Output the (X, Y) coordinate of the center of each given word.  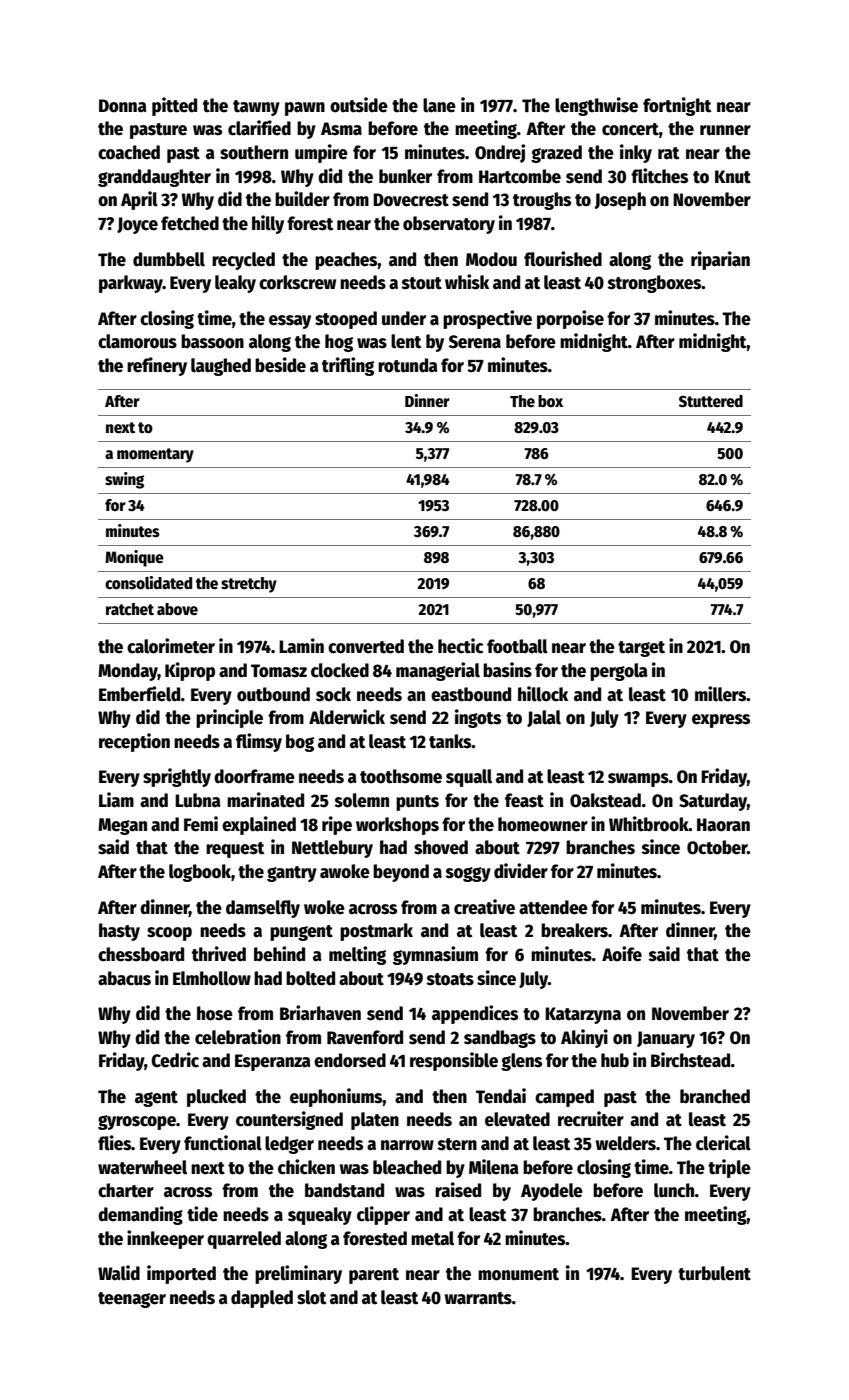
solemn (362, 800)
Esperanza (273, 1062)
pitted (174, 106)
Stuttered (711, 401)
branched (715, 1096)
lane (439, 105)
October (717, 847)
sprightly (177, 777)
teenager (132, 1300)
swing (124, 480)
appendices (475, 1014)
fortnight (677, 106)
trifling (348, 366)
